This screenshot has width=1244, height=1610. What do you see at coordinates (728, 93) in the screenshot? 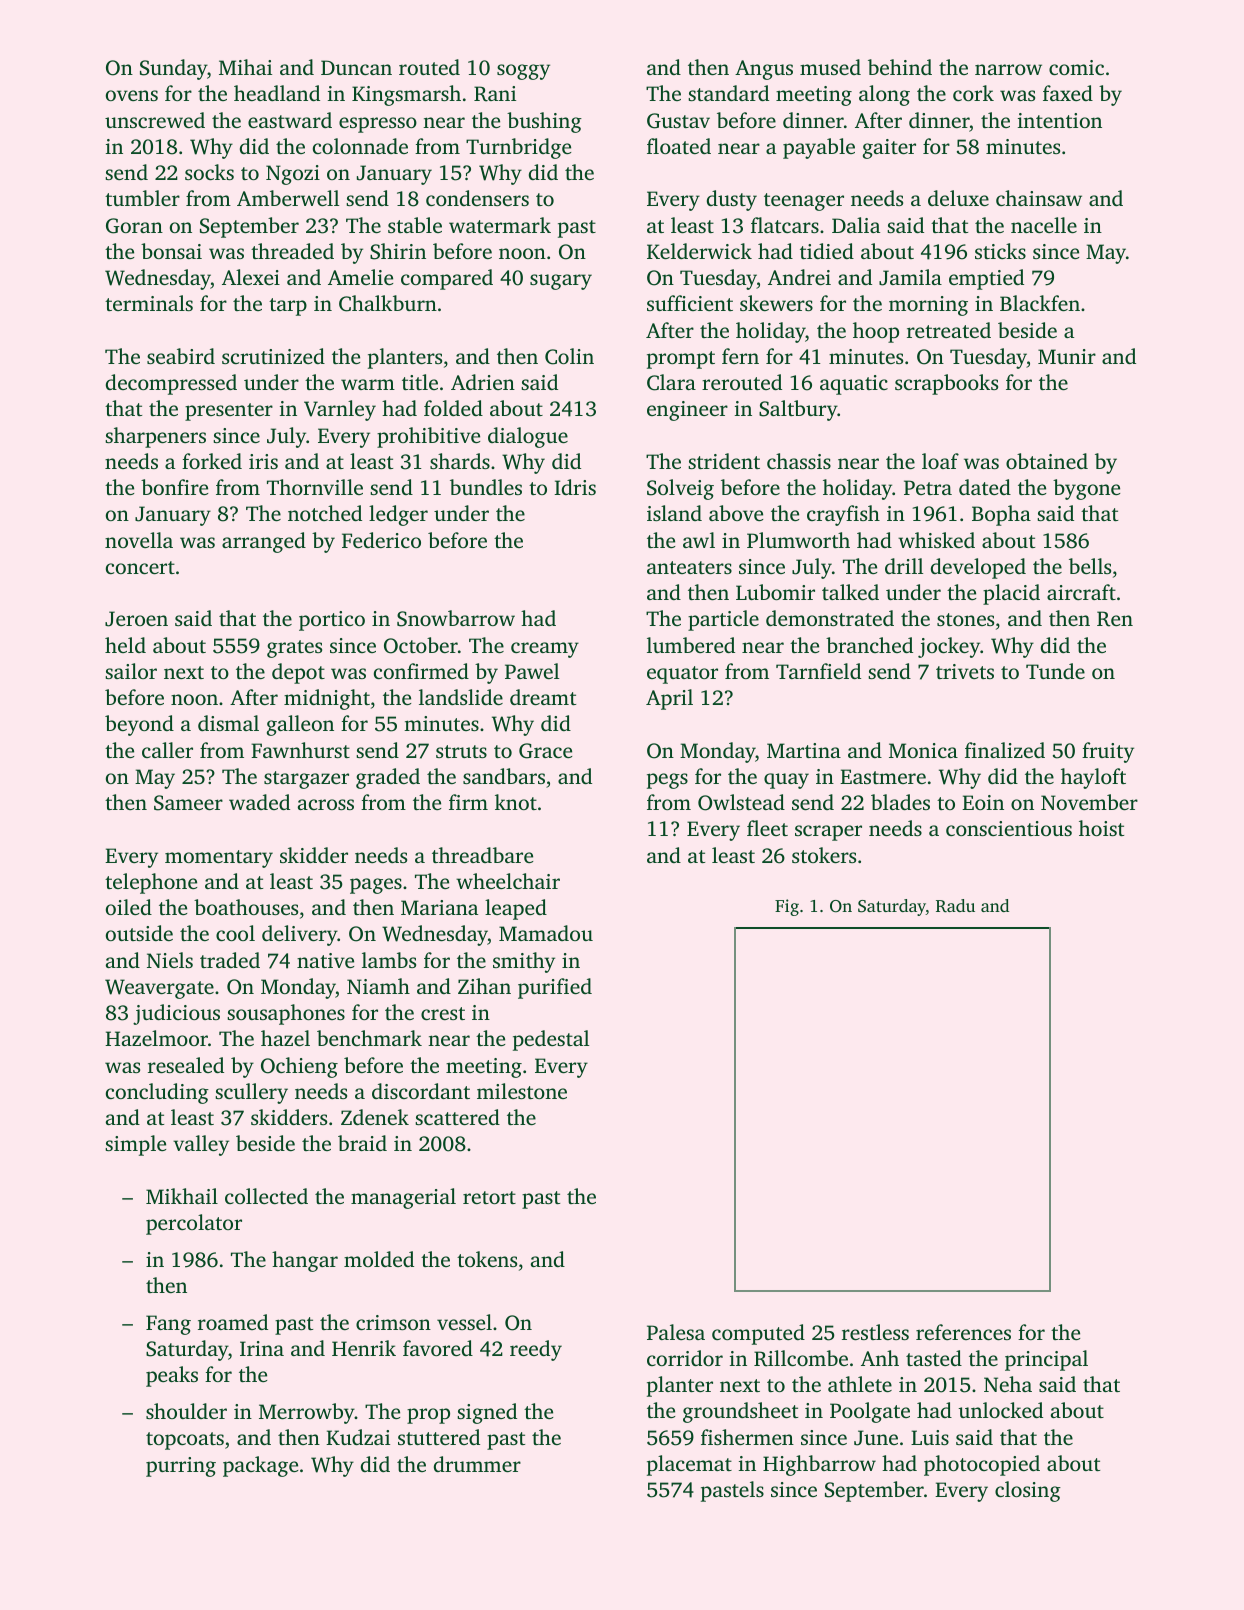
I see `standard` at bounding box center [728, 93].
